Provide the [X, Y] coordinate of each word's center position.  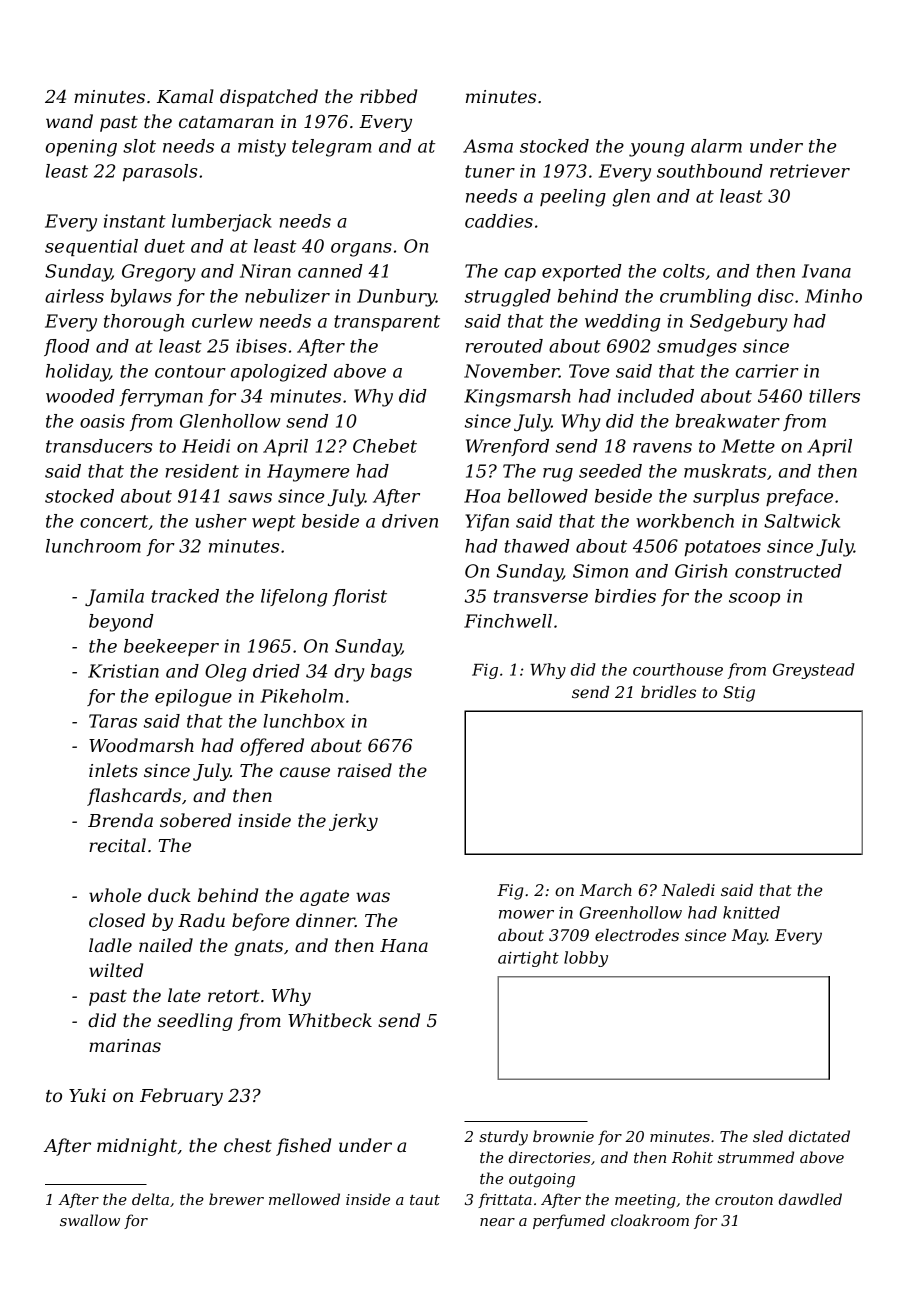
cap [520, 274]
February [181, 1097]
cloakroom [650, 1220]
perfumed [569, 1221]
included [656, 396]
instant [135, 221]
